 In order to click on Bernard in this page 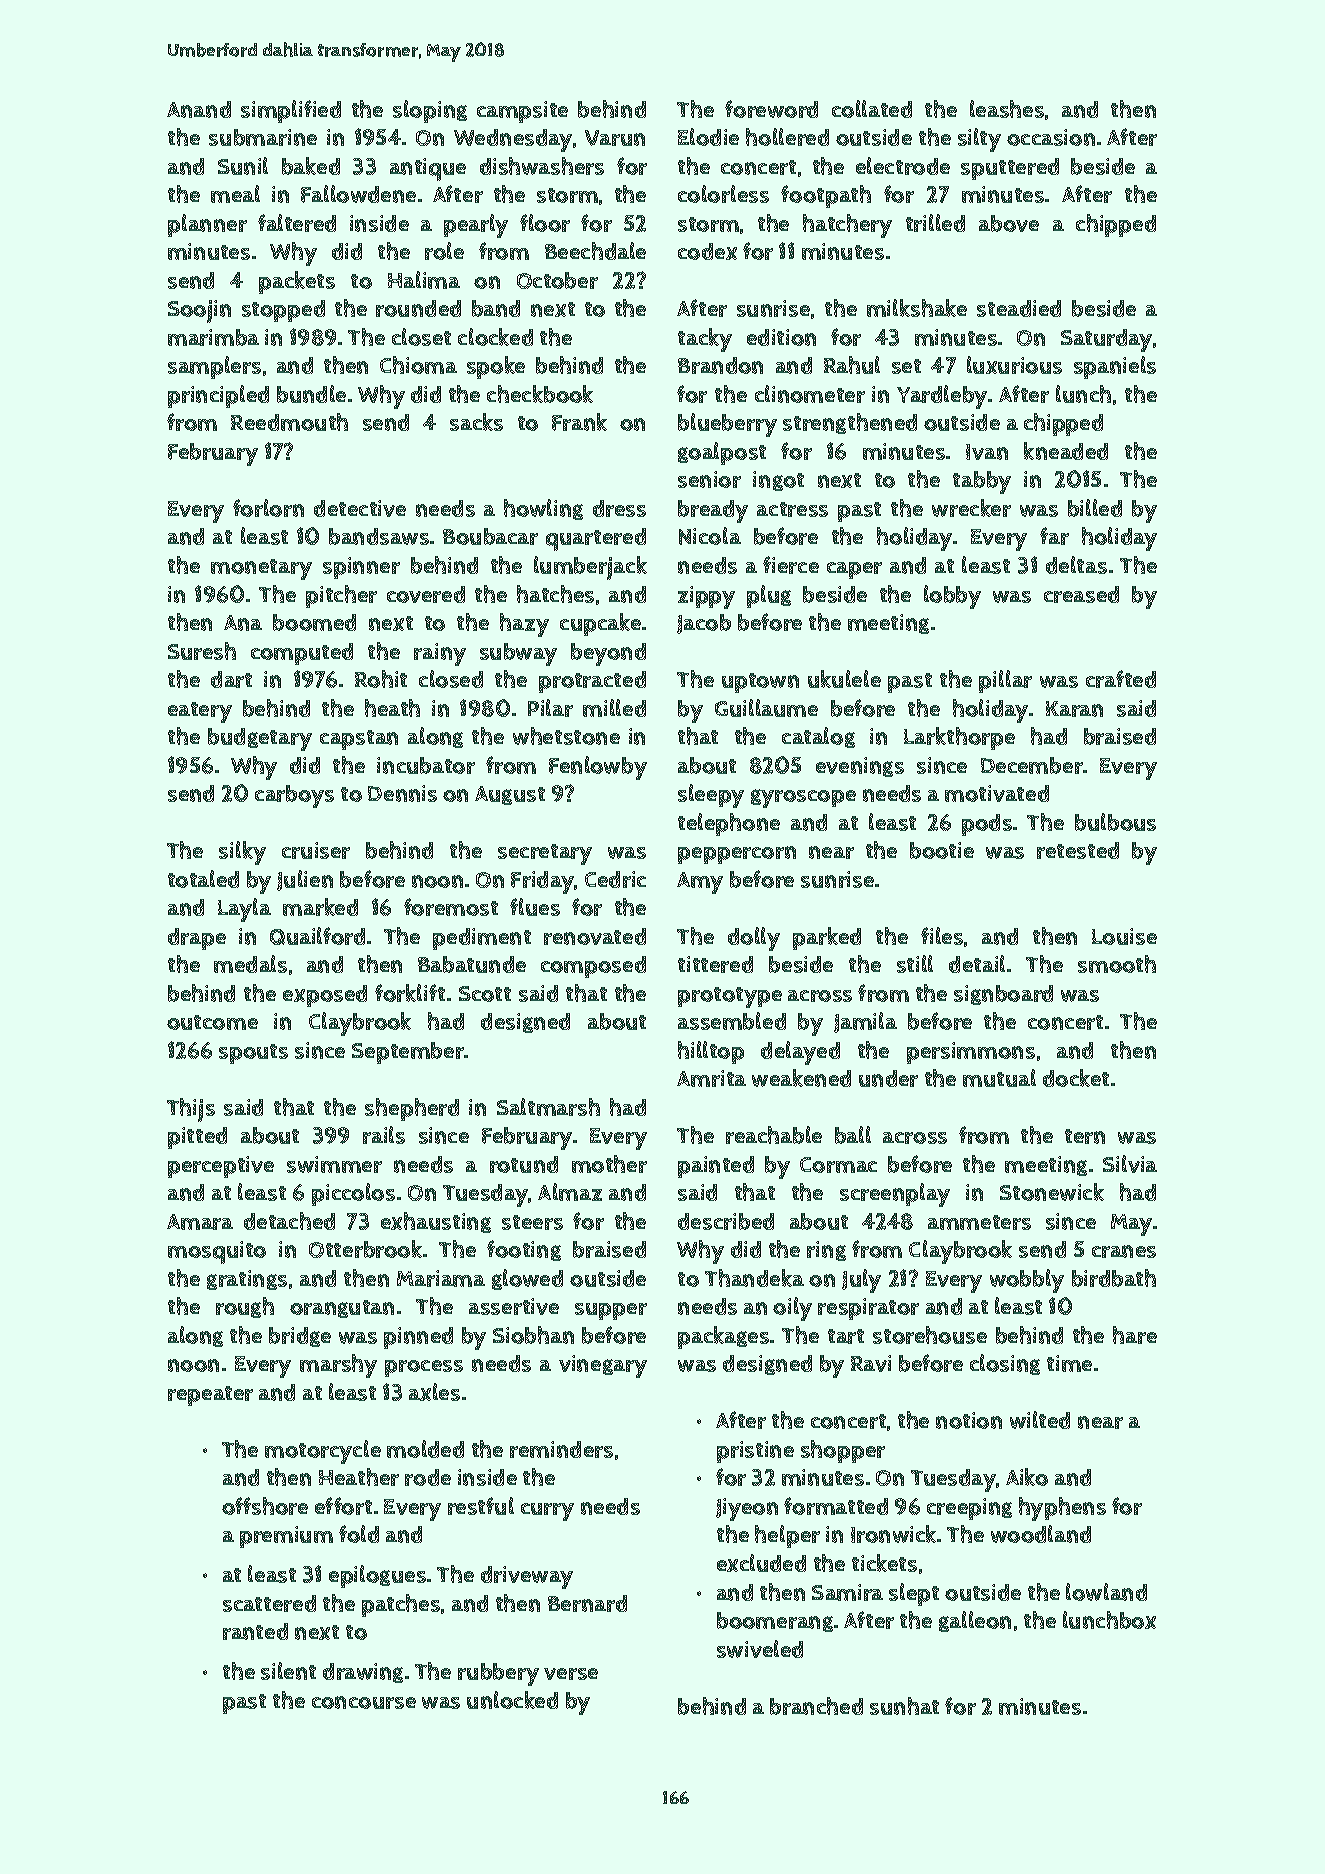, I will do `click(587, 1603)`.
